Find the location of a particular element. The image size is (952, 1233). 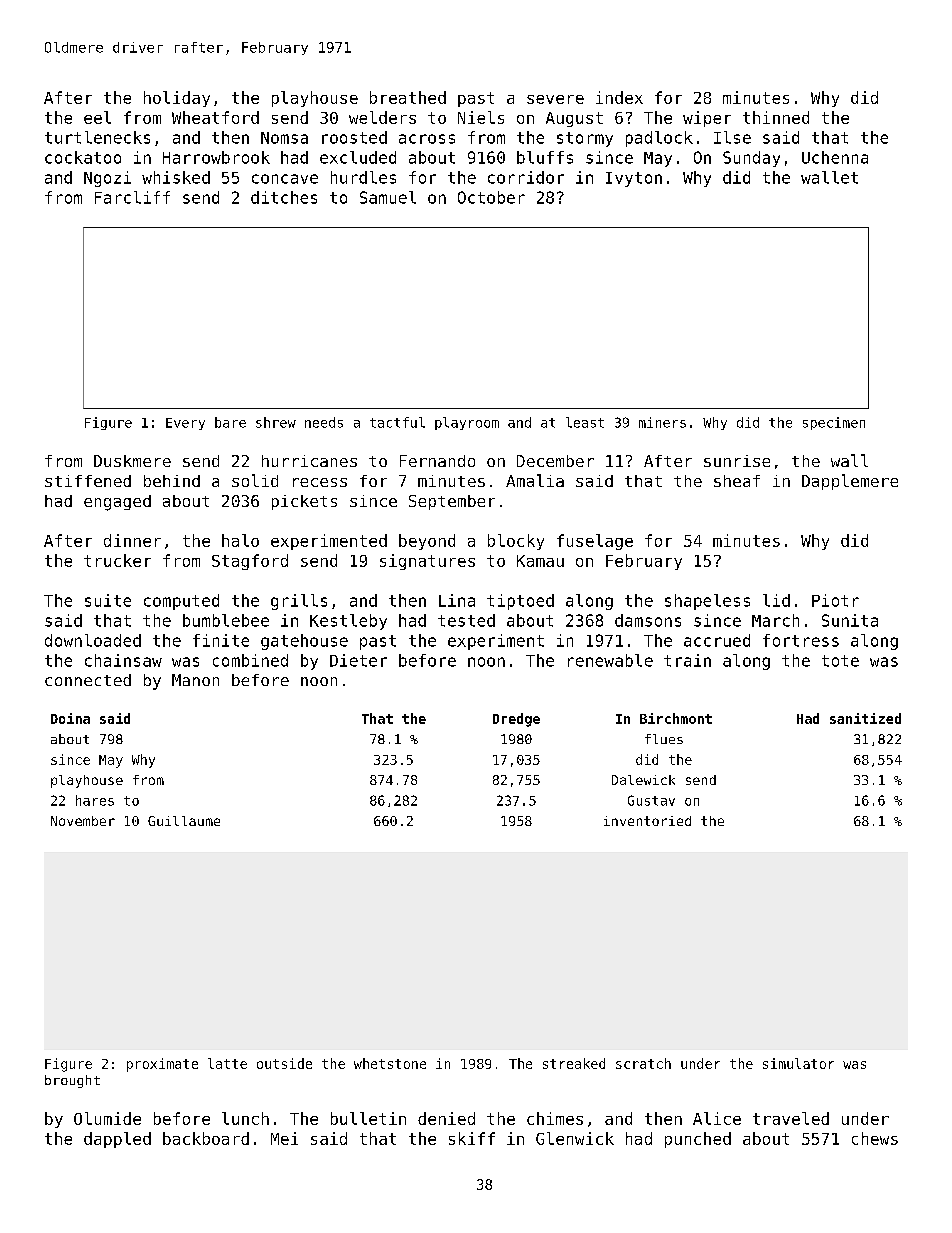

Mei is located at coordinates (284, 1138).
